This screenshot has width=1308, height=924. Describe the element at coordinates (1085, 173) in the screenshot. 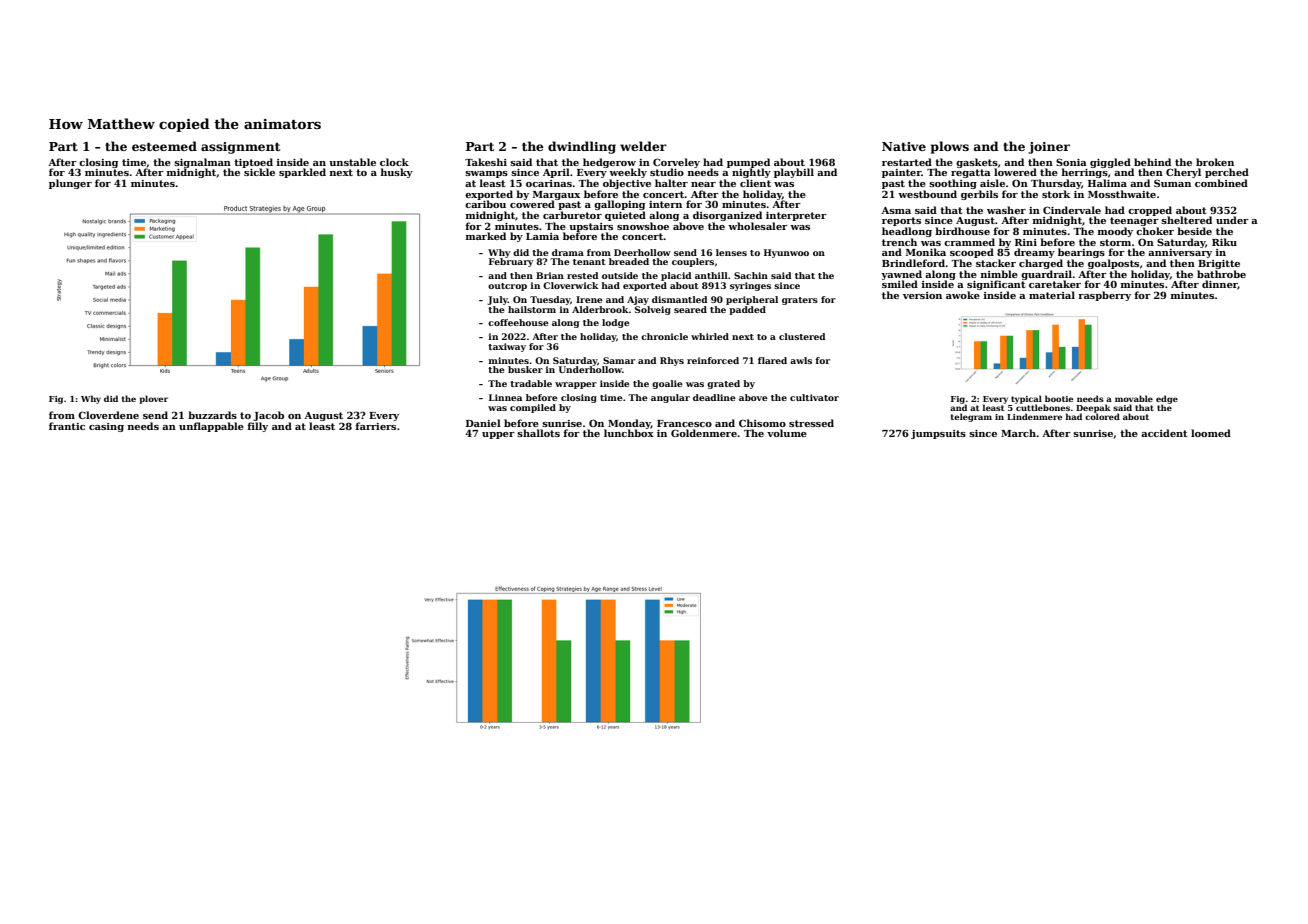

I see `herrings` at that location.
